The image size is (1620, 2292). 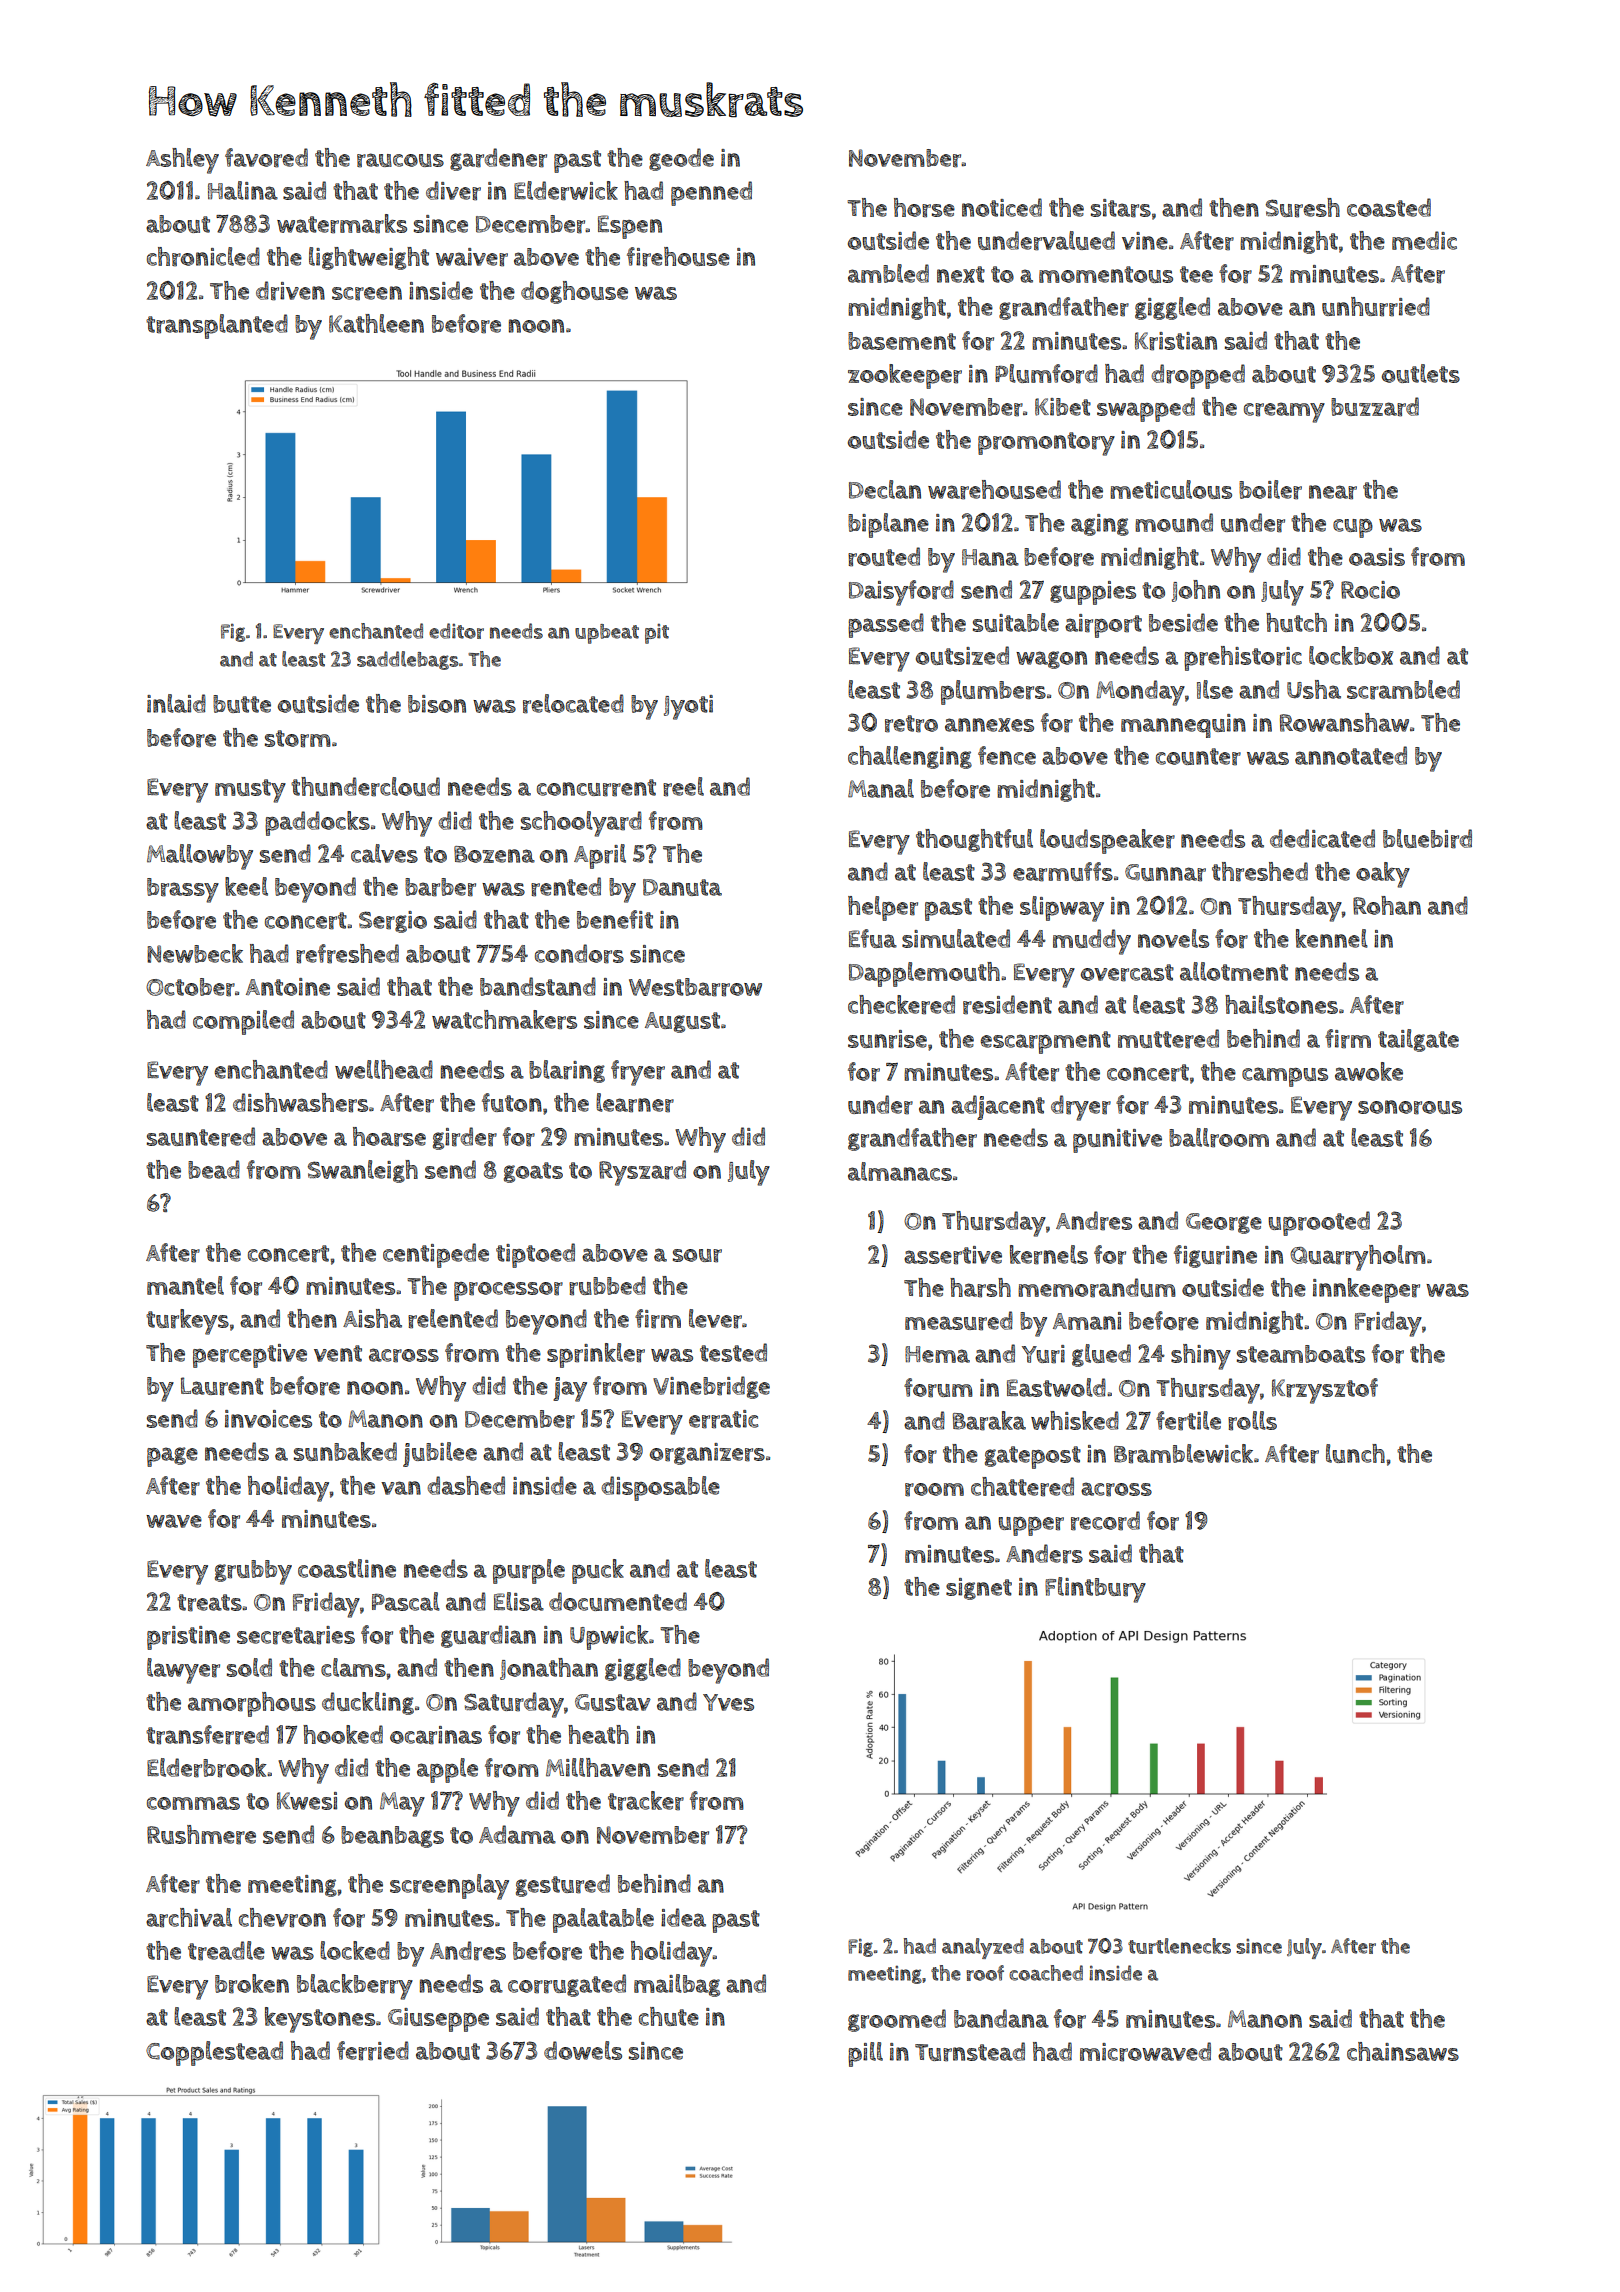 What do you see at coordinates (865, 2054) in the document?
I see `pill` at bounding box center [865, 2054].
